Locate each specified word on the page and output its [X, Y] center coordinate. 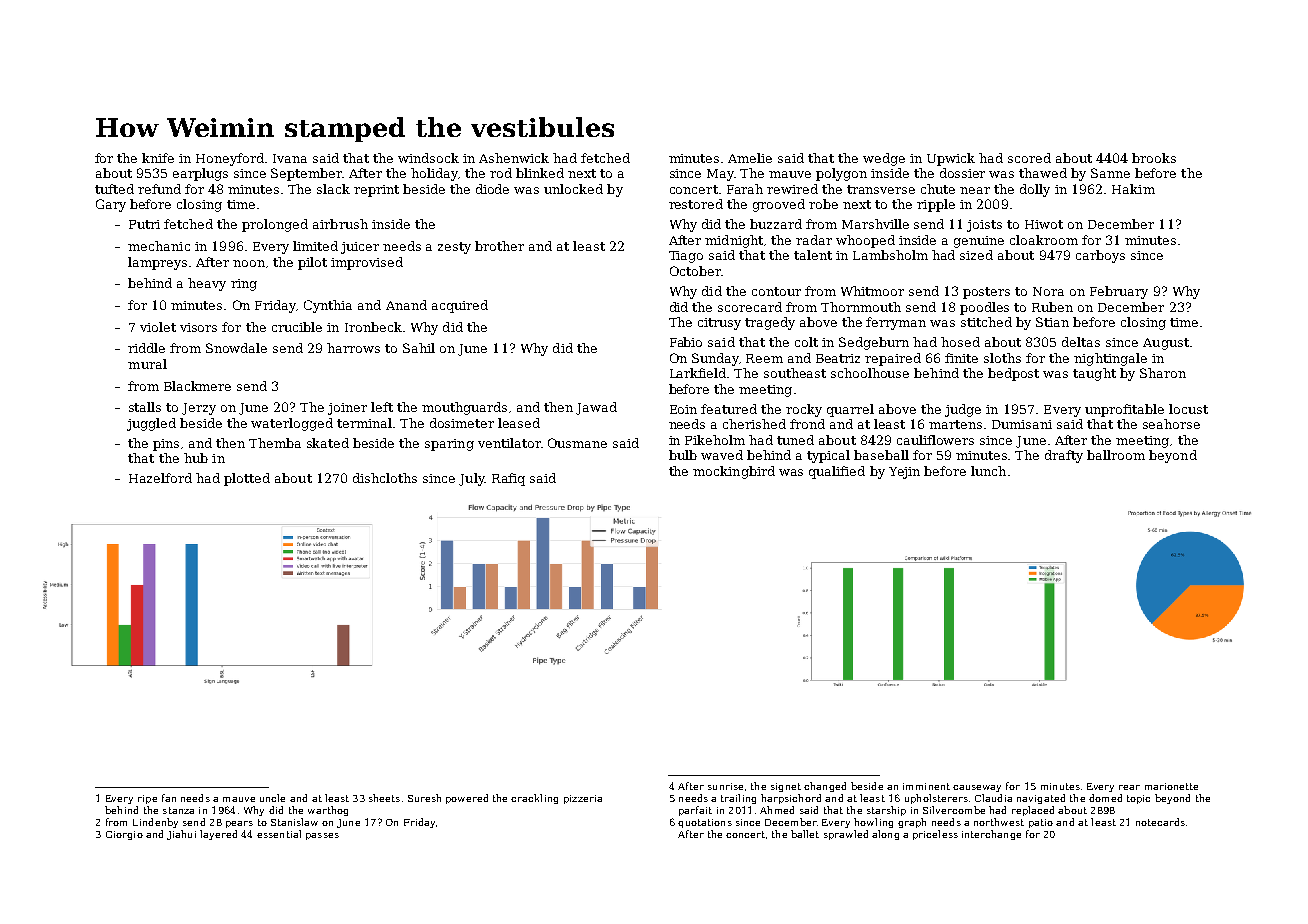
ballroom [1116, 455]
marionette [1171, 786]
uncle [272, 798]
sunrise [725, 786]
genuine [979, 242]
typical [828, 456]
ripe [147, 799]
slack [333, 189]
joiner [347, 409]
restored [696, 204]
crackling [534, 799]
